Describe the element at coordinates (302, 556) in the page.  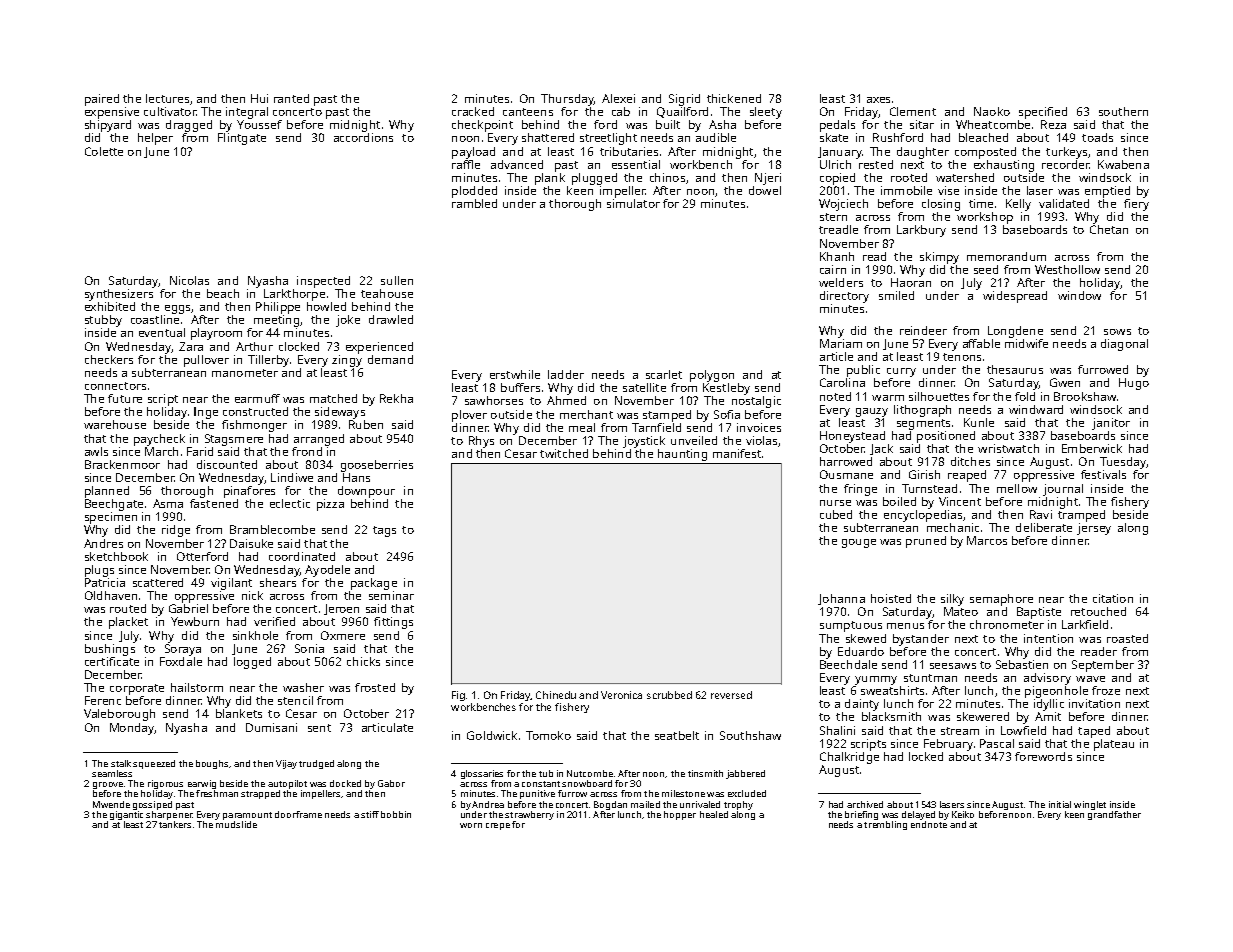
I see `coordinated` at that location.
